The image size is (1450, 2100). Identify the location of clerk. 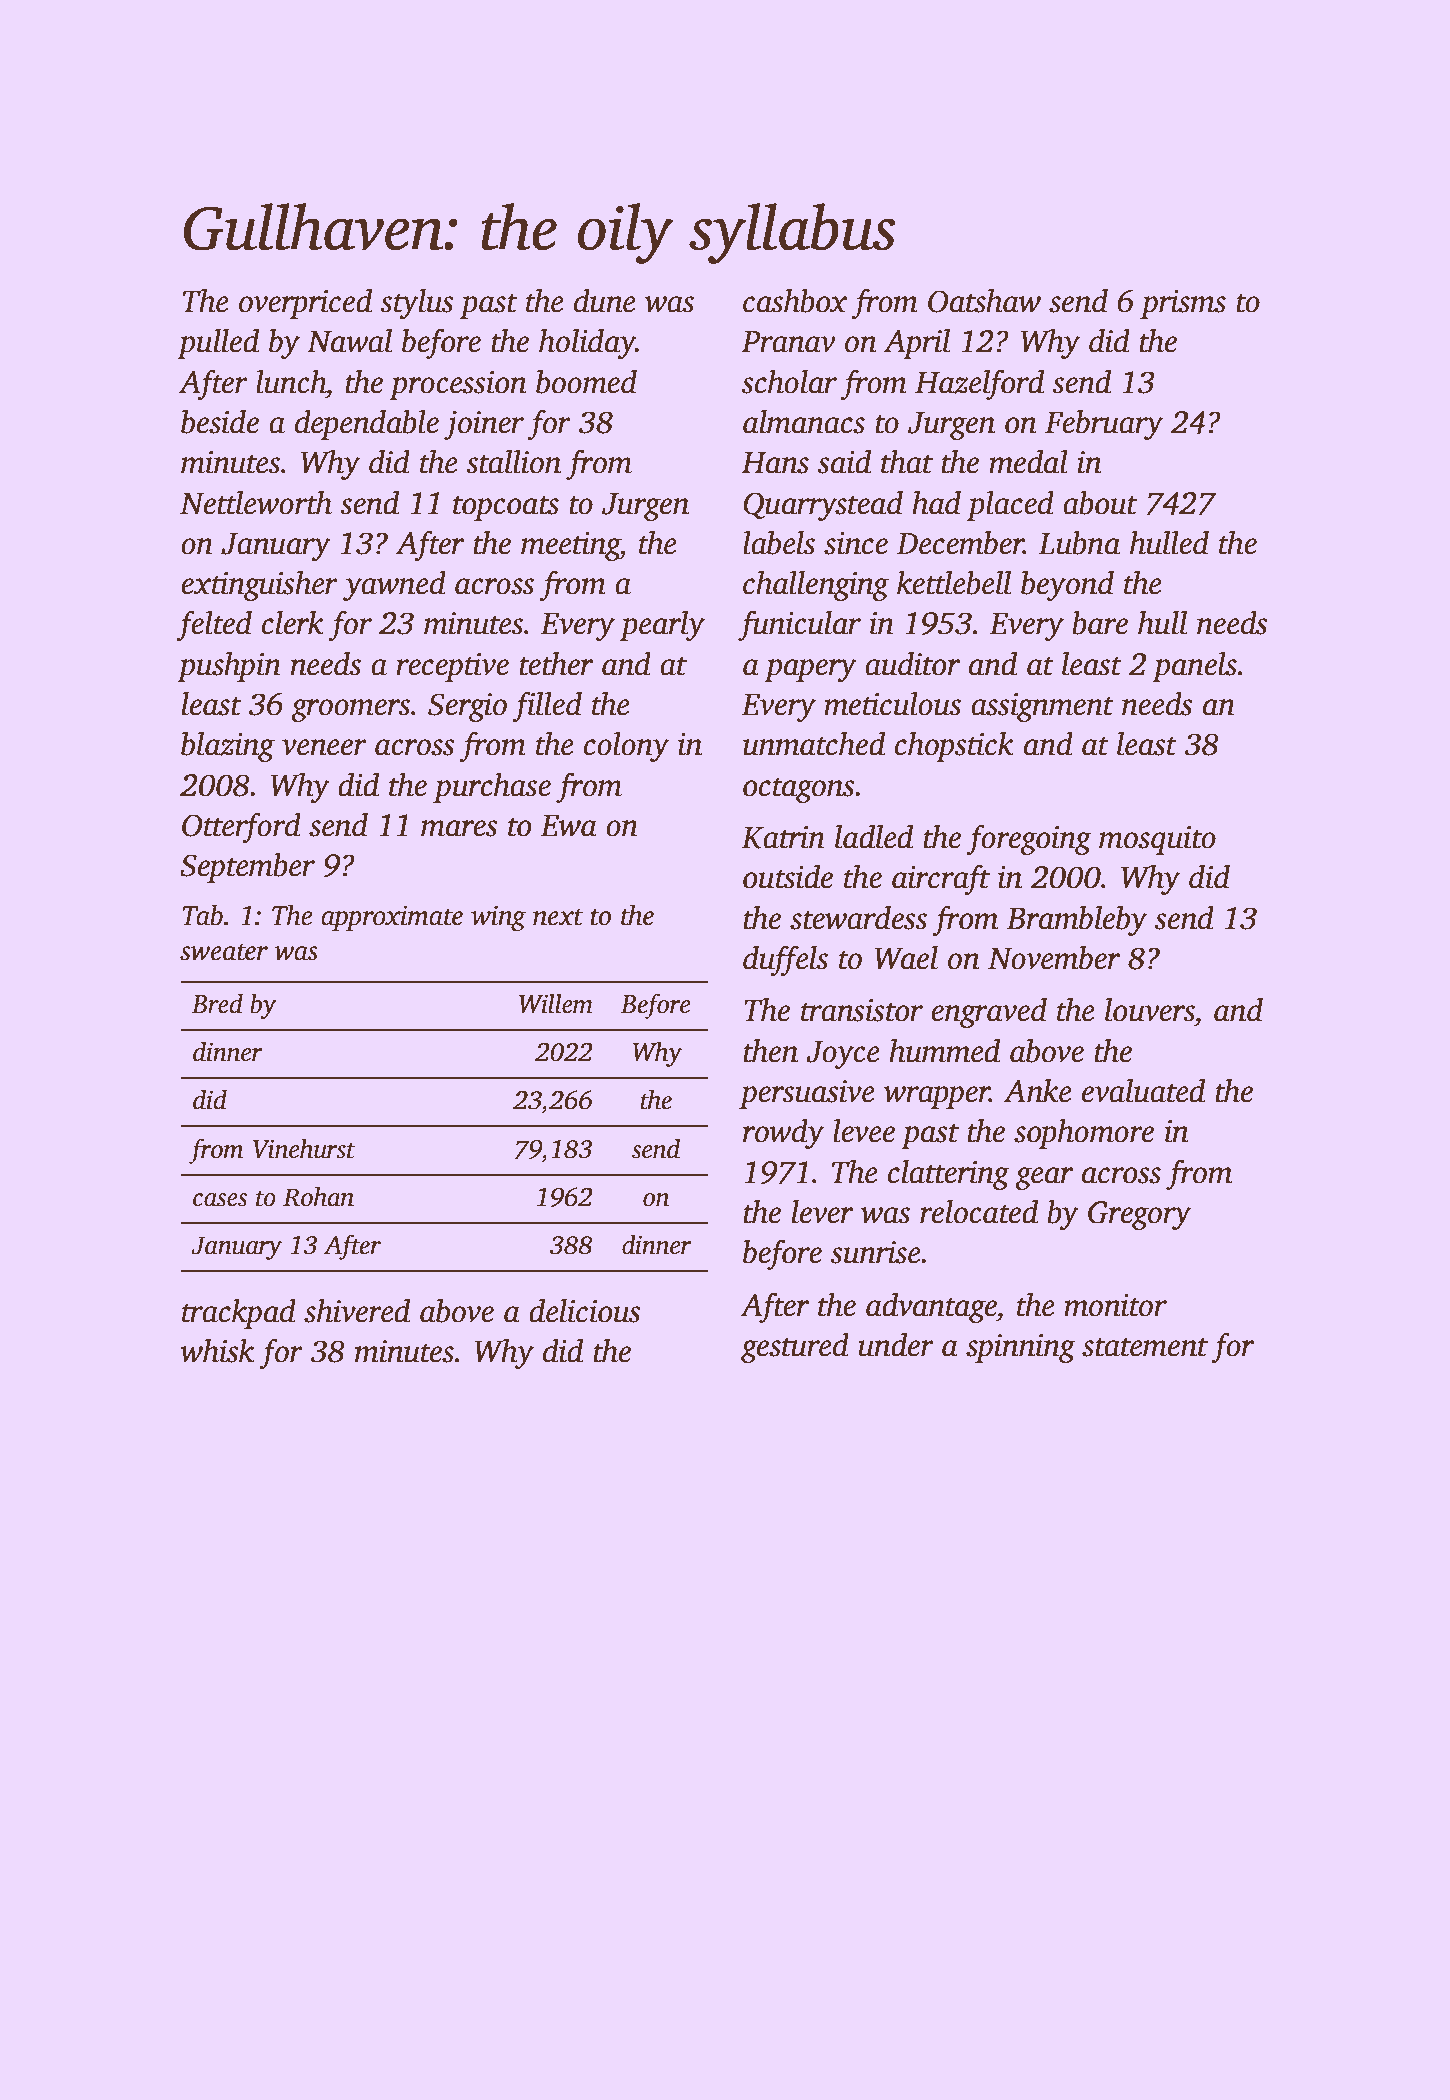
(293, 623).
